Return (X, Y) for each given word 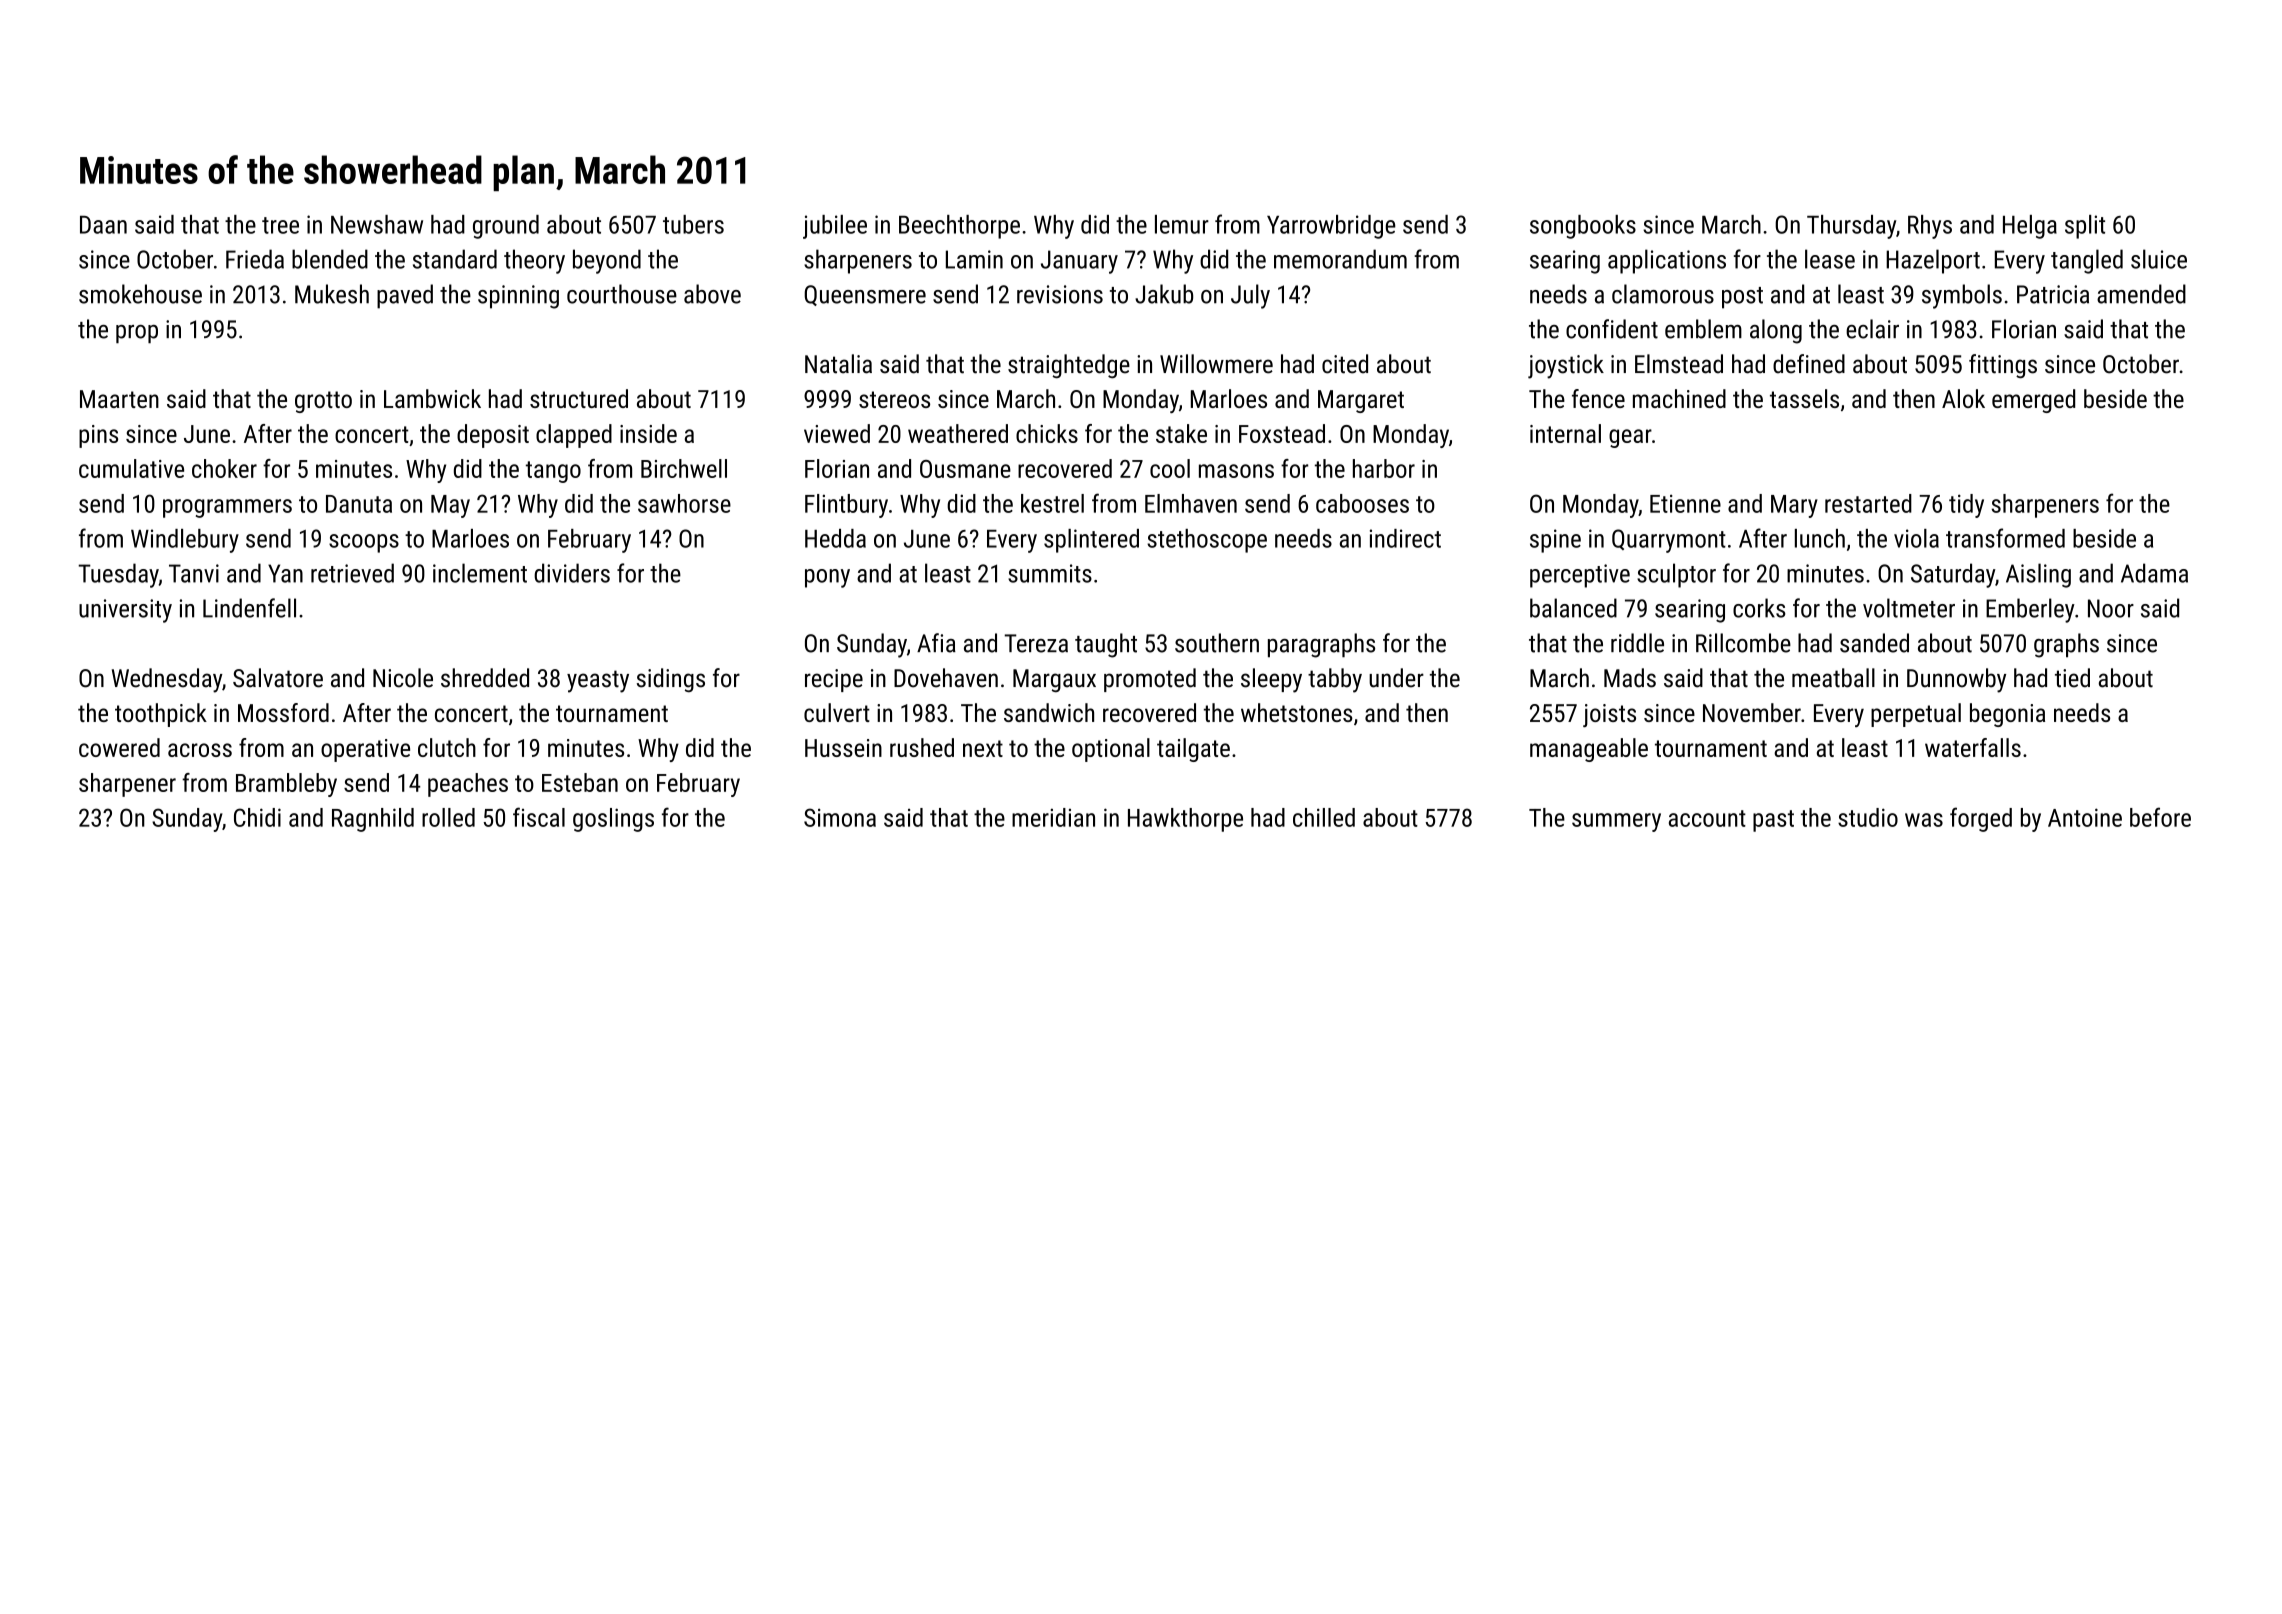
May (450, 506)
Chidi (257, 817)
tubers (693, 224)
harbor (1384, 468)
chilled (1324, 817)
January (1079, 262)
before (2160, 817)
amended (2141, 294)
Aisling (2038, 575)
